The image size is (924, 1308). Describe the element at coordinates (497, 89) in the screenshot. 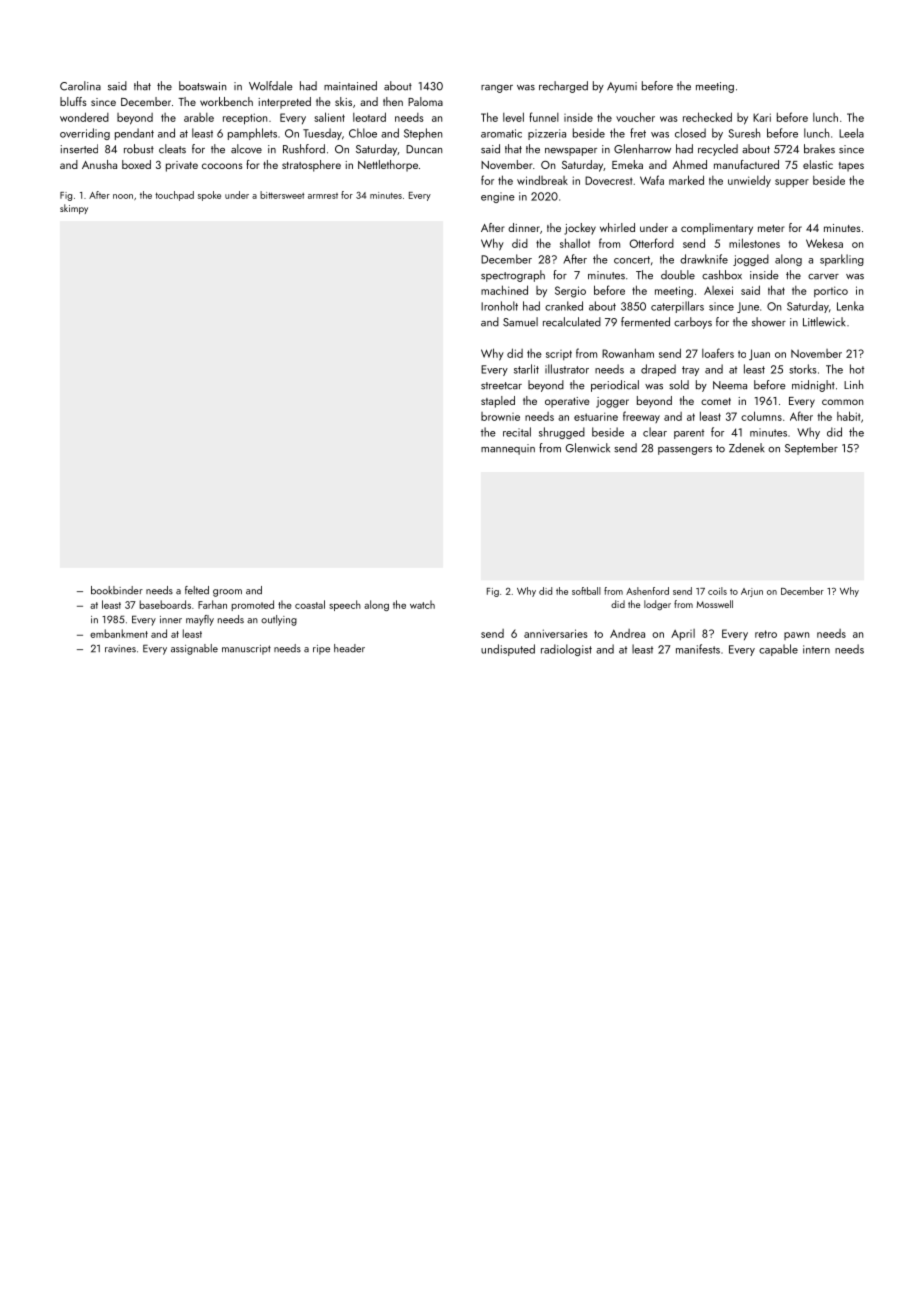

I see `ranger` at that location.
